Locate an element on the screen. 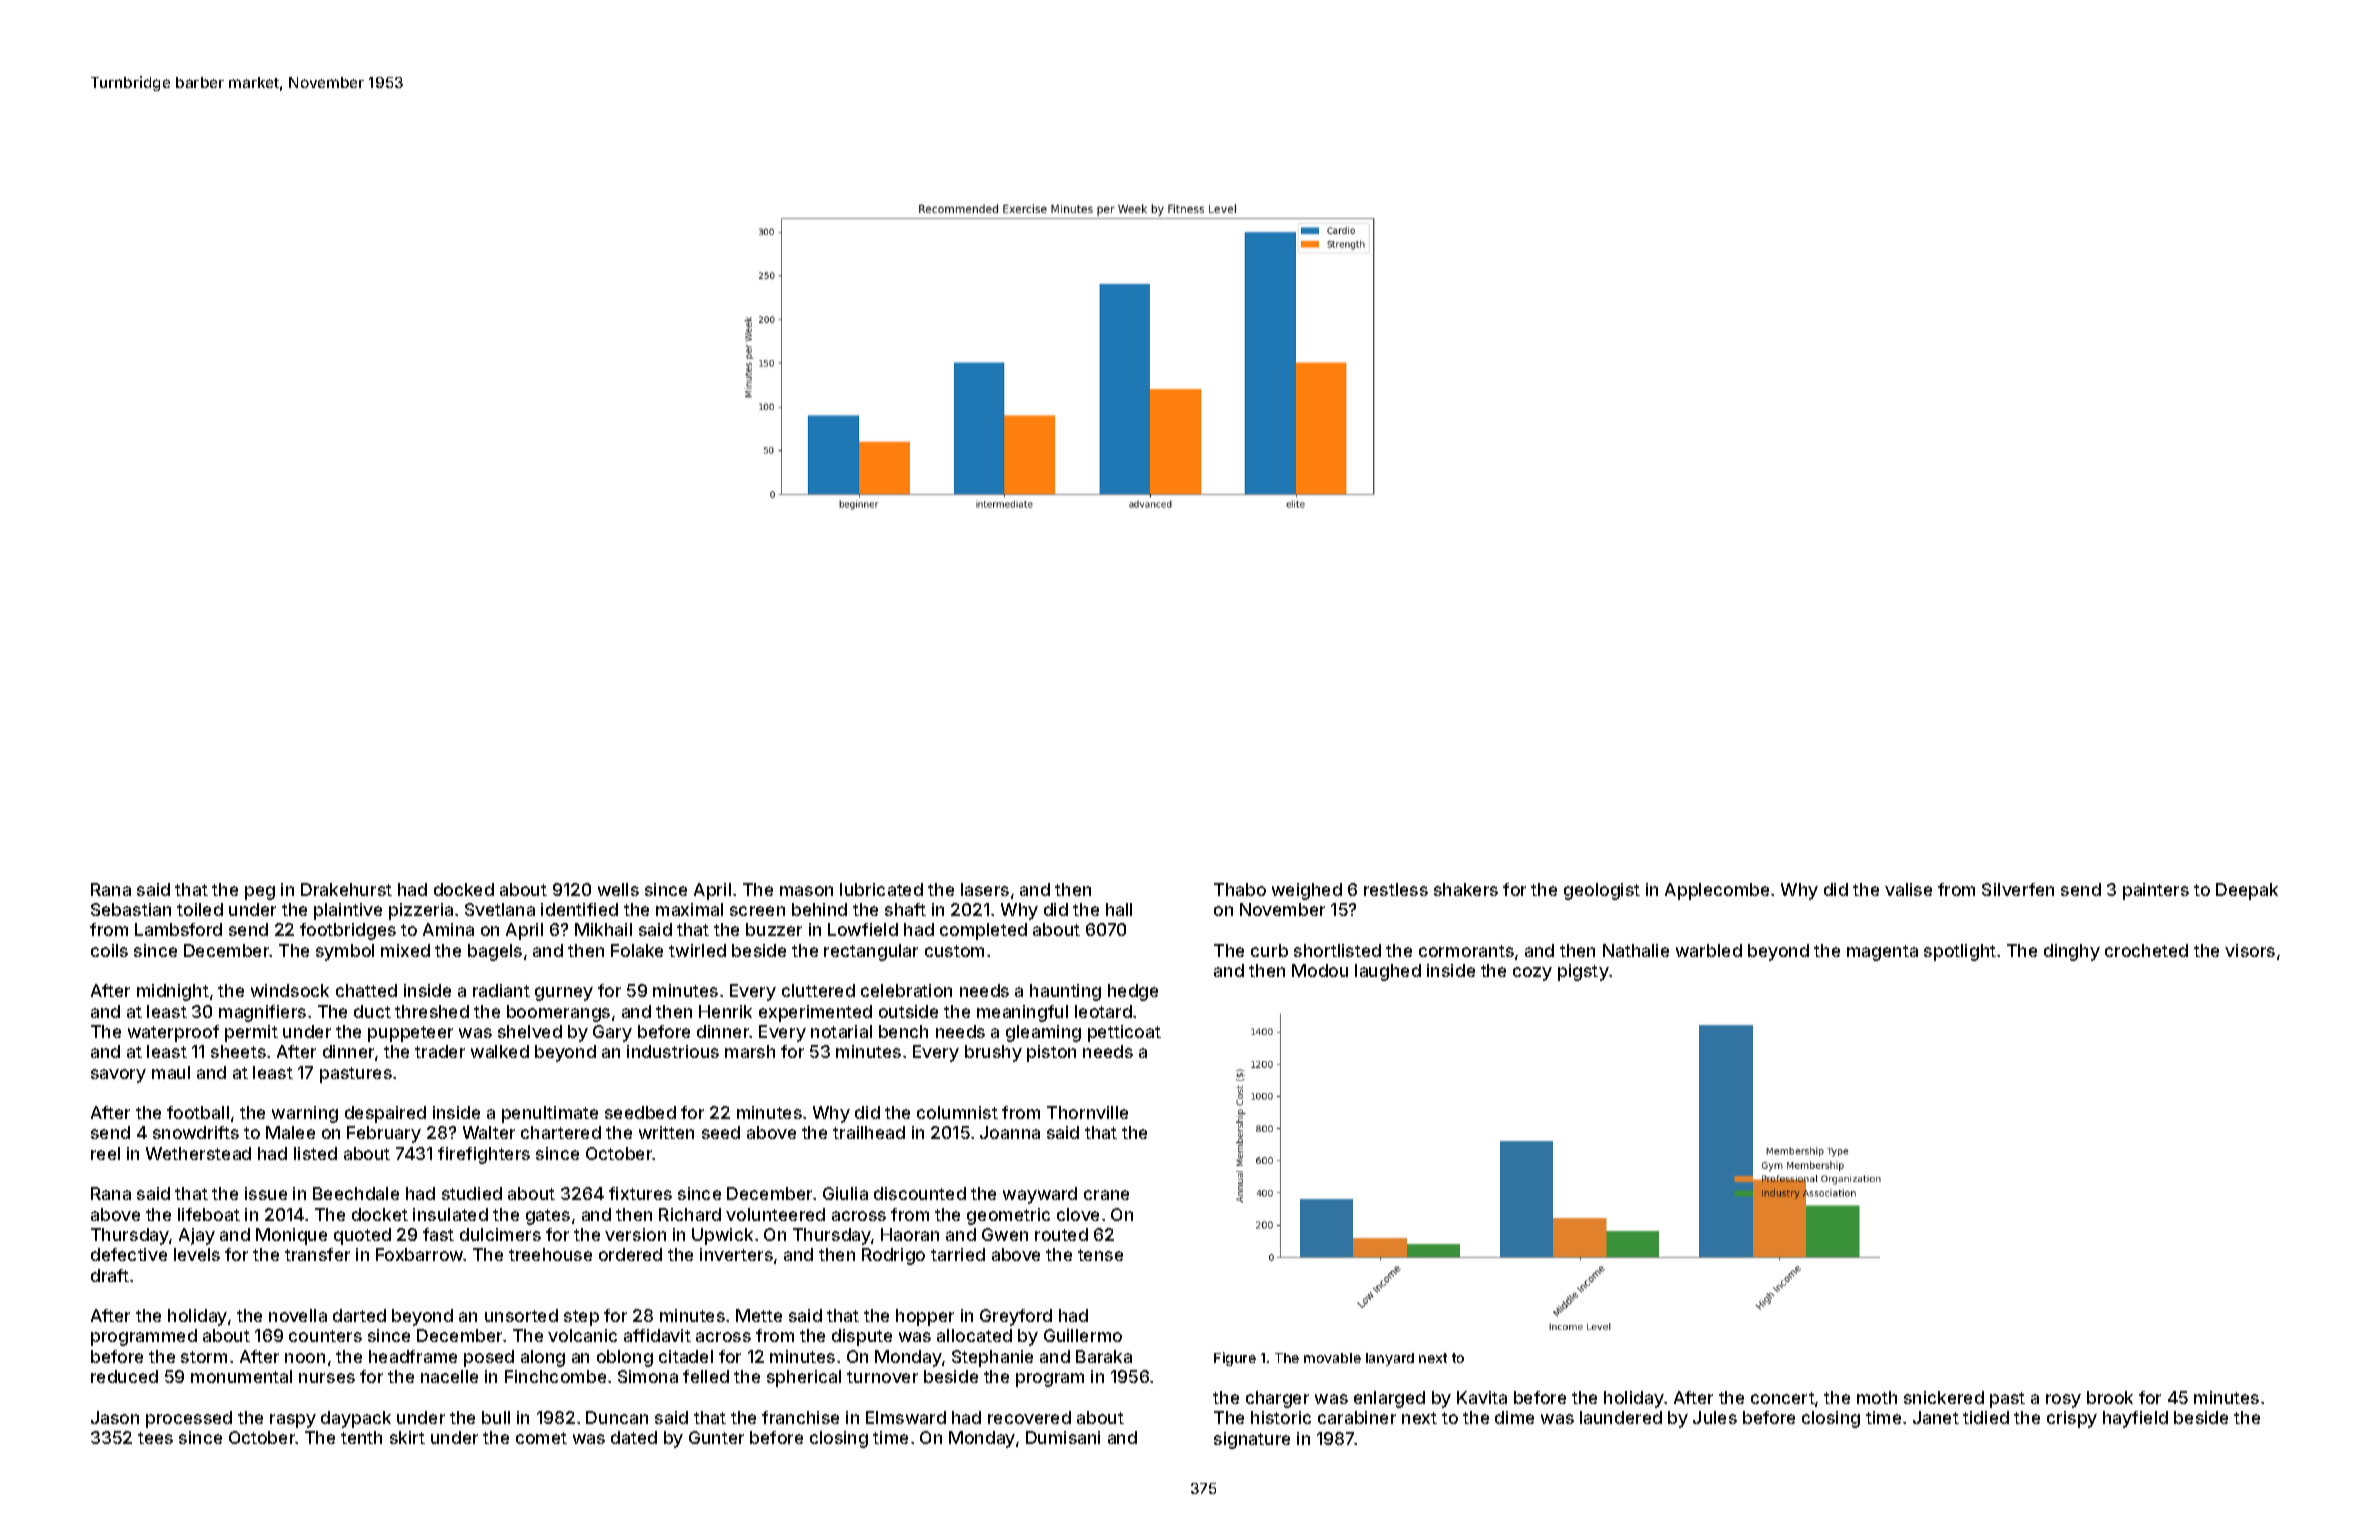  completed is located at coordinates (983, 931).
